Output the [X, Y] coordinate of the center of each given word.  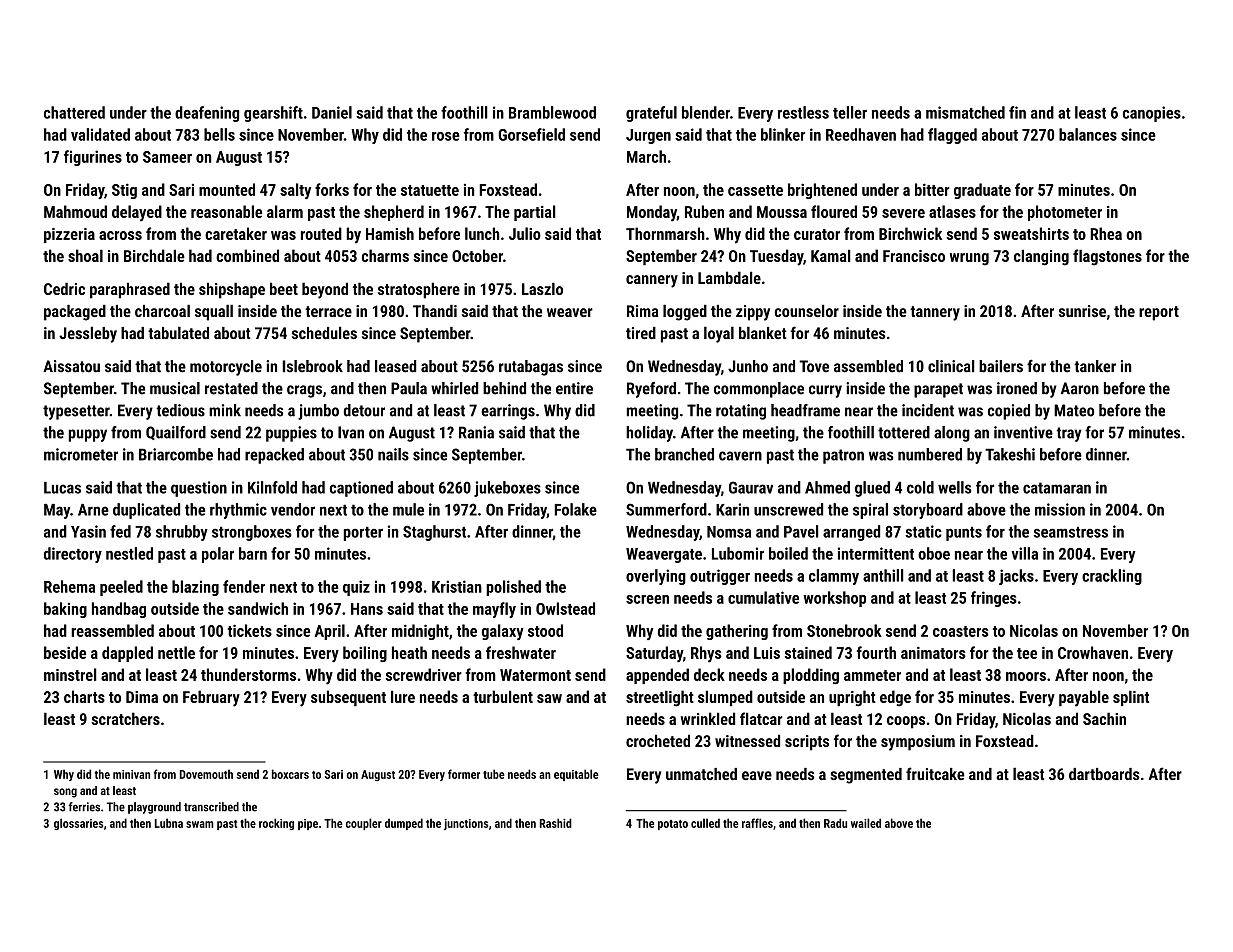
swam [200, 824]
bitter [932, 189]
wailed [866, 823]
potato [673, 825]
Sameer [167, 157]
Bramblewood [552, 112]
